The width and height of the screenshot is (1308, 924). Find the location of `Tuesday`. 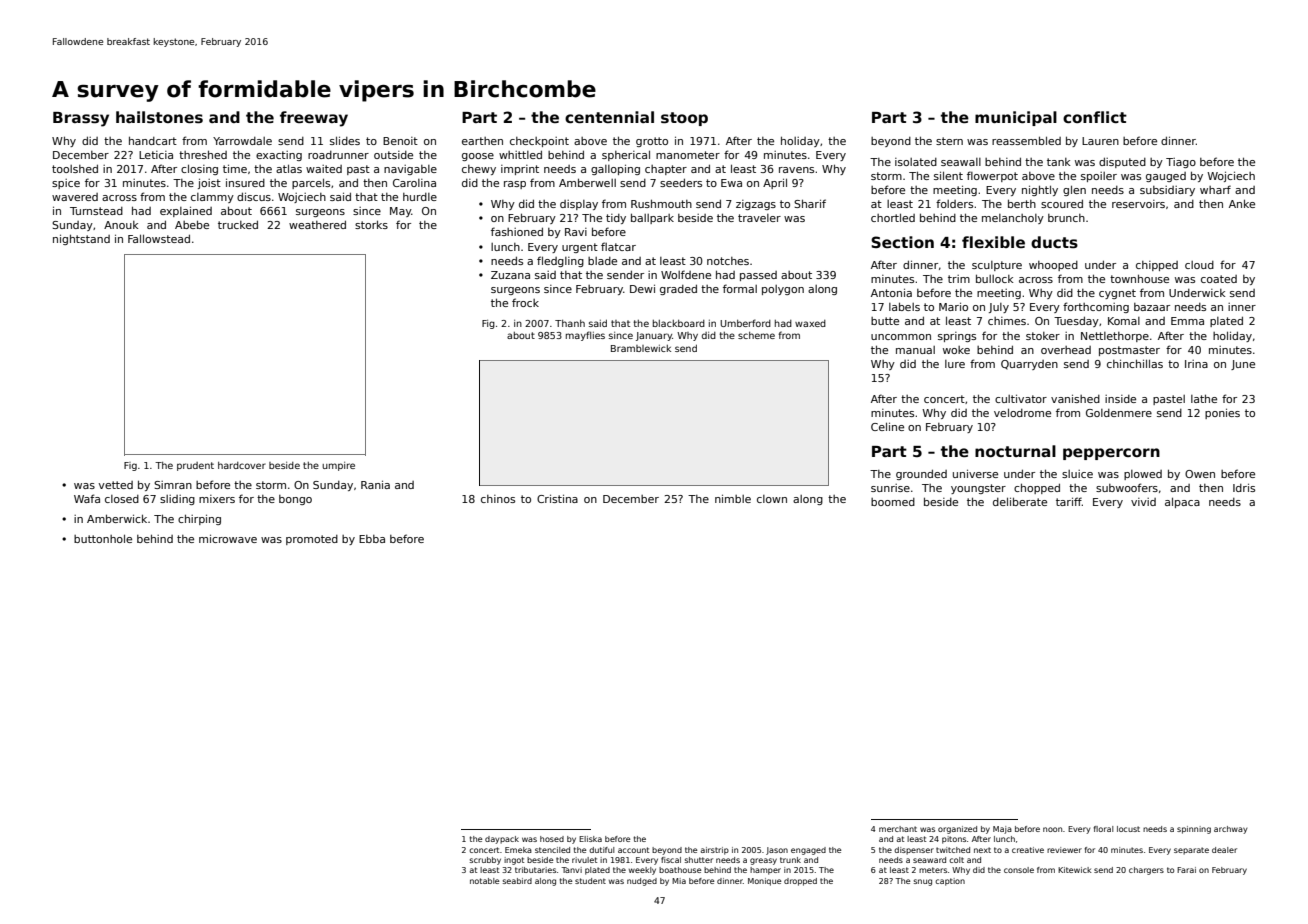

Tuesday is located at coordinates (1076, 321).
